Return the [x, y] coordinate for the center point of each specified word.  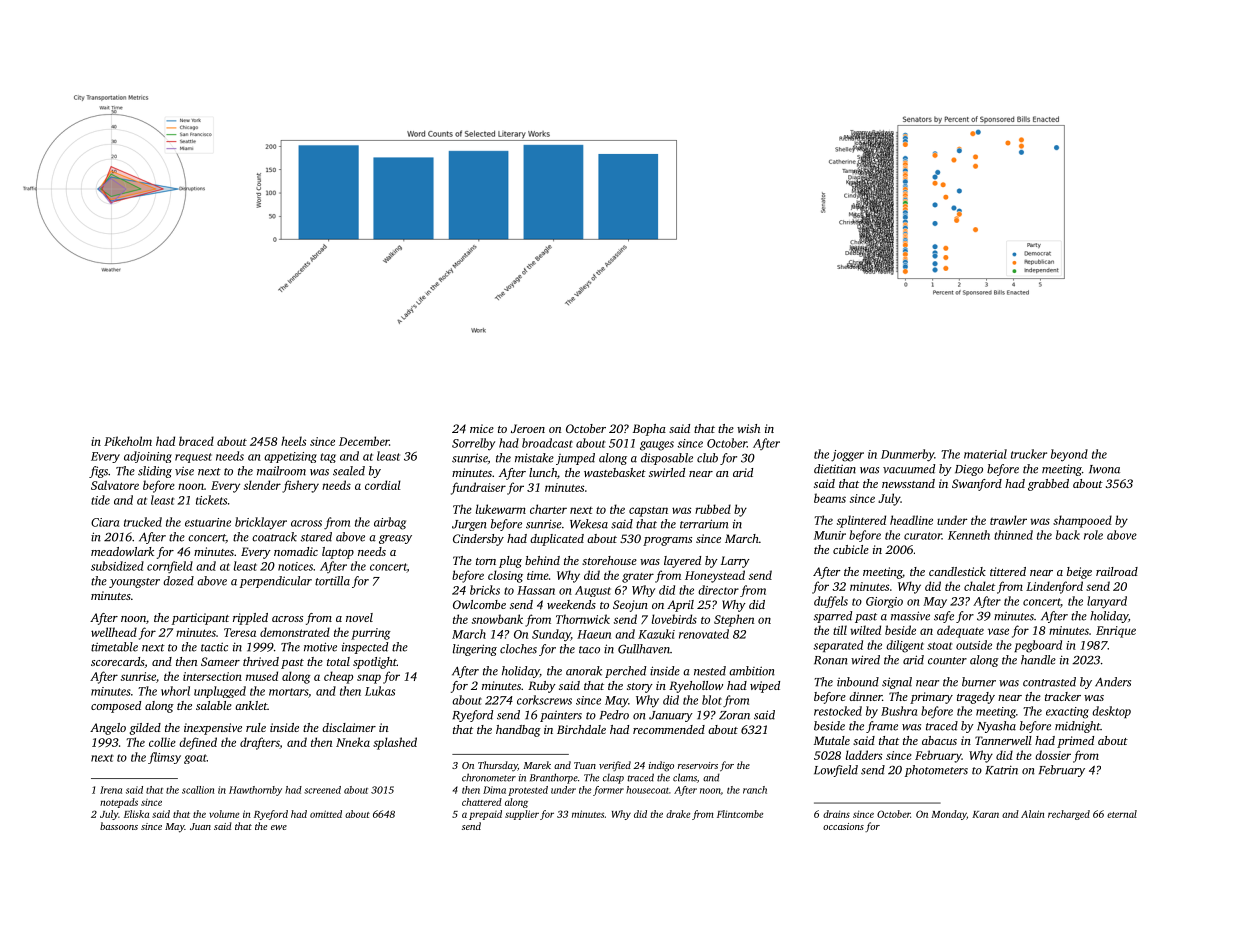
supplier [522, 815]
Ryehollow [696, 687]
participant [200, 619]
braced [196, 441]
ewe [279, 827]
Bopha [649, 430]
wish [748, 428]
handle [1038, 660]
